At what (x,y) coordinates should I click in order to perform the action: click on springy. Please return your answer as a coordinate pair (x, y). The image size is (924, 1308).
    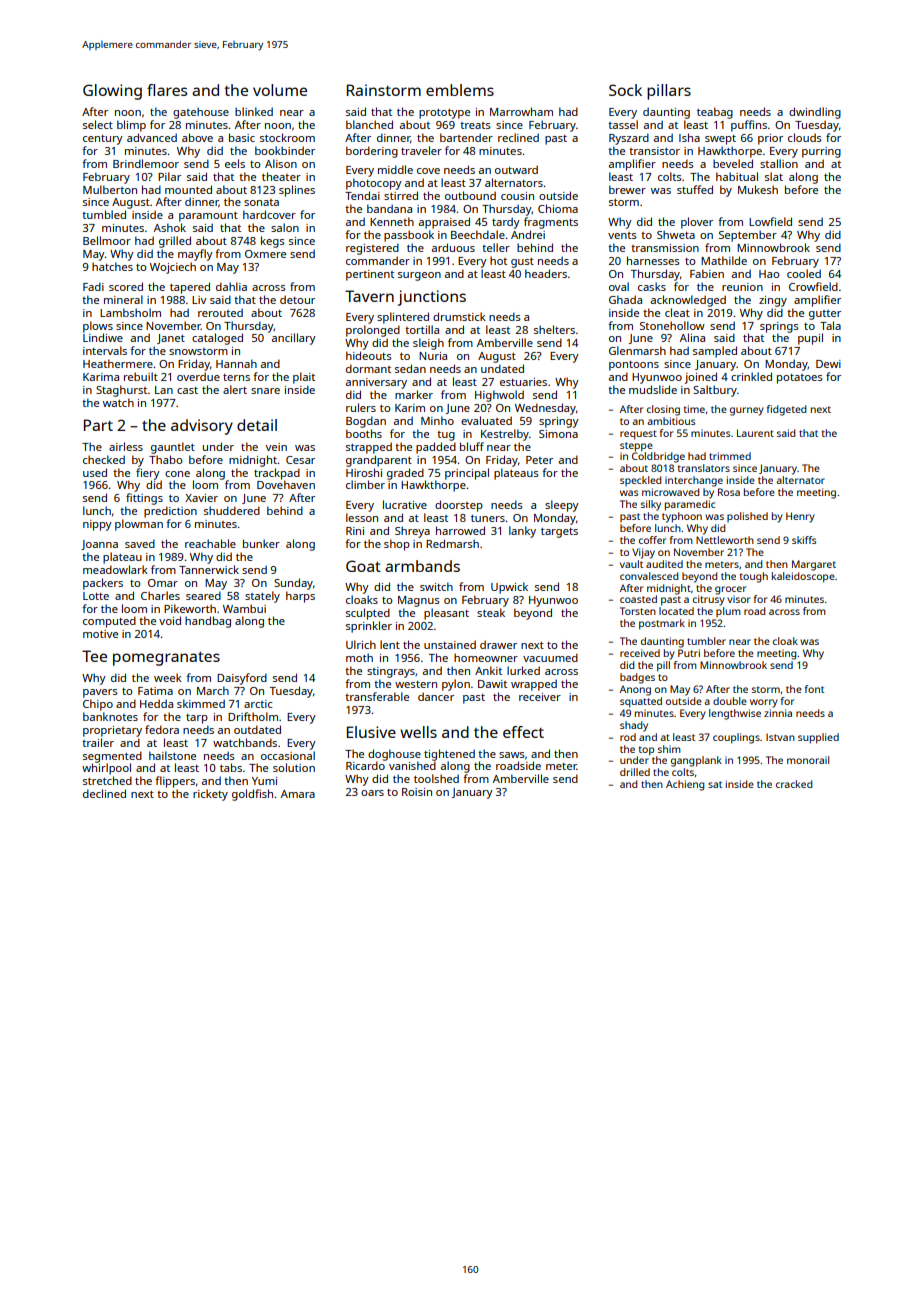
    Looking at the image, I should click on (559, 422).
